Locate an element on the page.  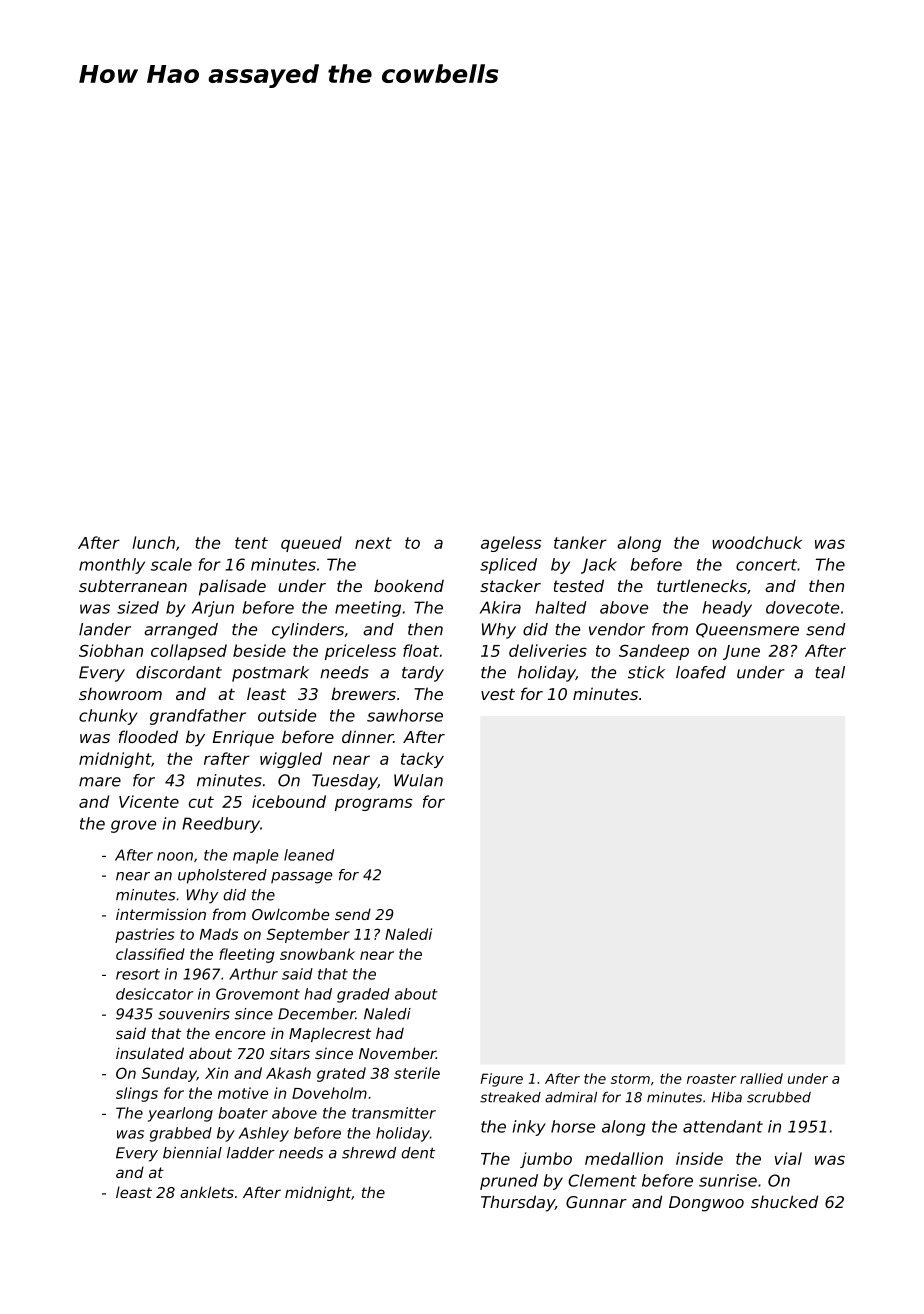
Wulan is located at coordinates (418, 780).
